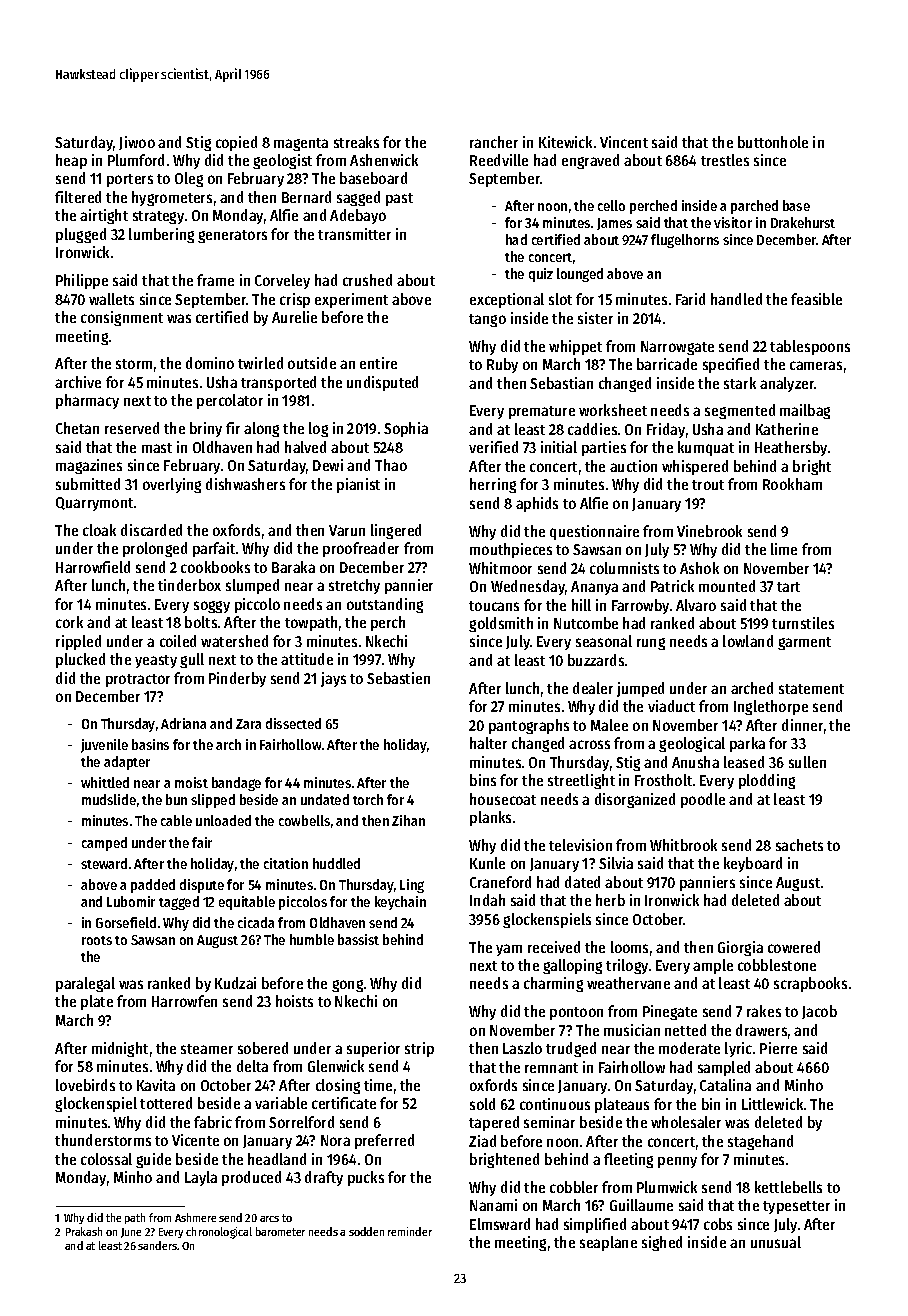 The image size is (908, 1316). What do you see at coordinates (773, 142) in the page?
I see `buttonhole` at bounding box center [773, 142].
